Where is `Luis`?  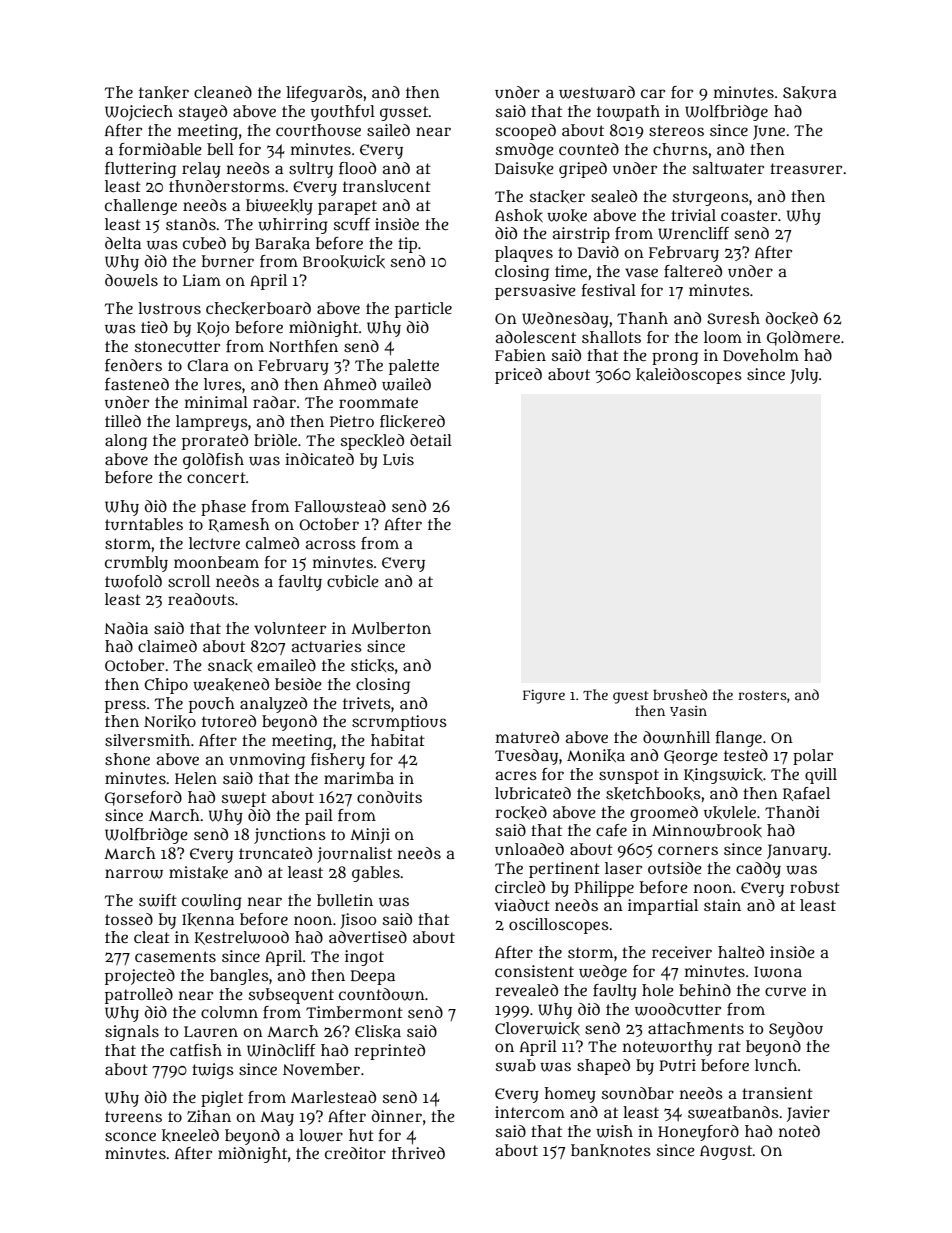
Luis is located at coordinates (398, 459).
